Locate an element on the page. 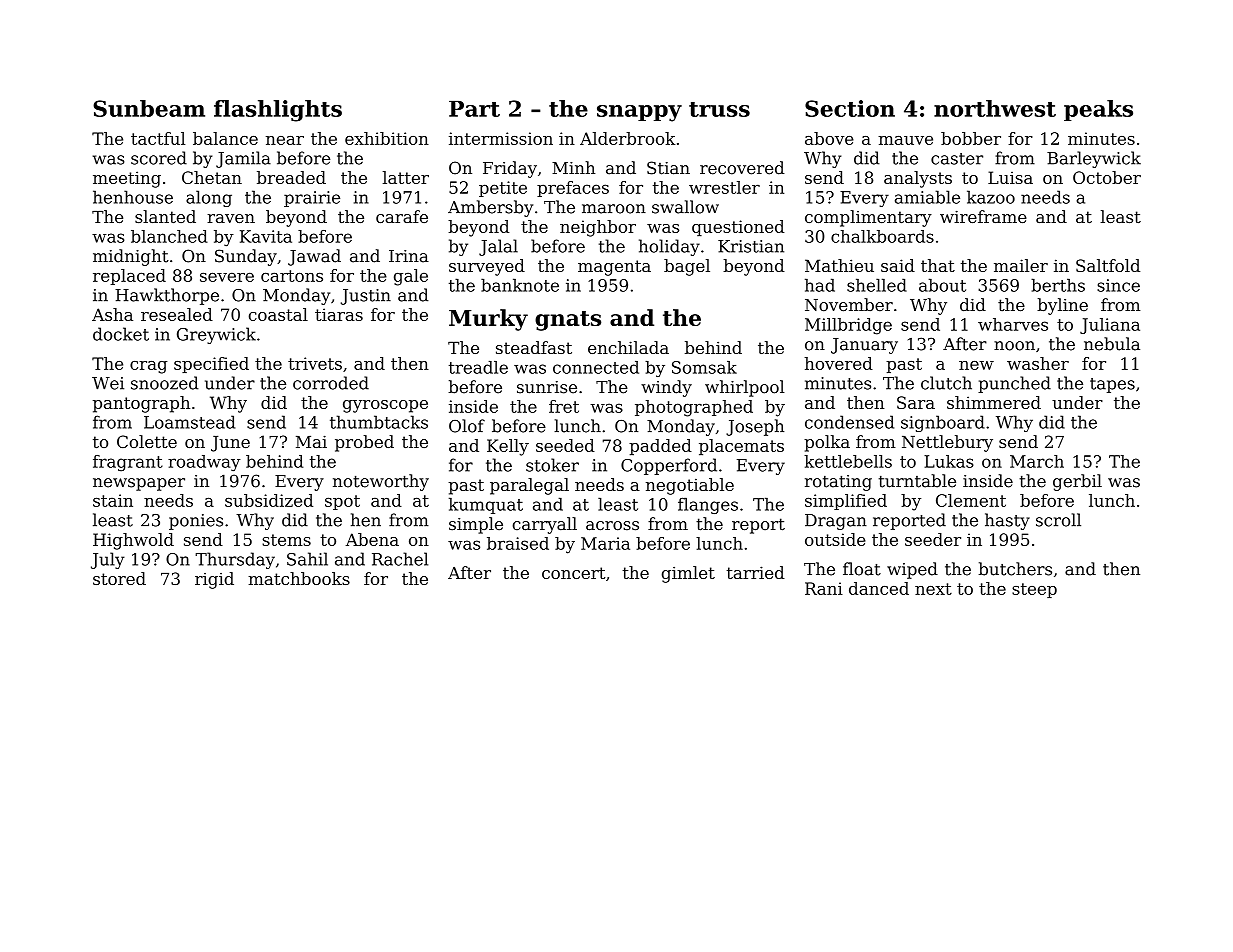  snappy is located at coordinates (639, 113).
